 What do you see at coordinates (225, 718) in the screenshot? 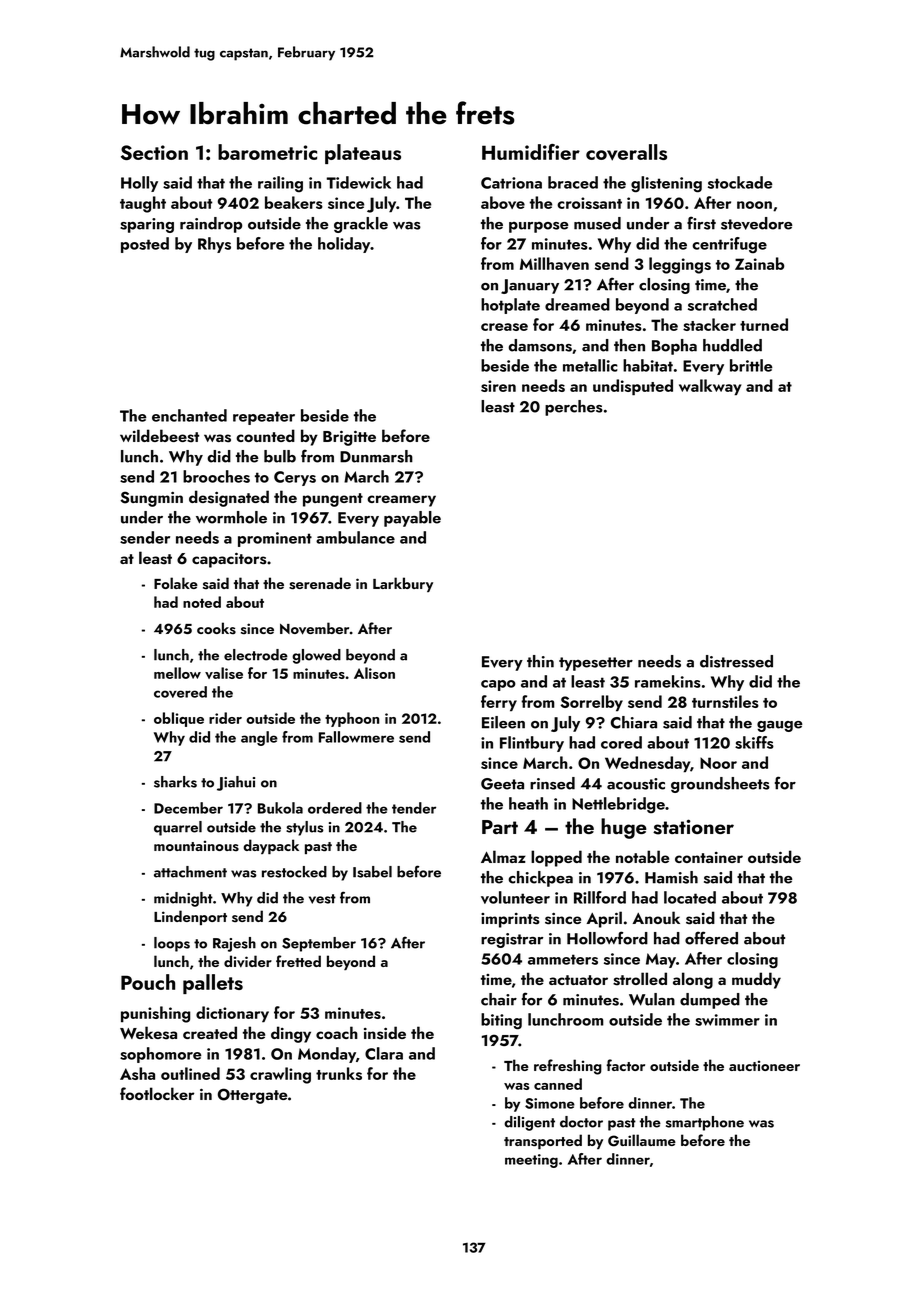
I see `rider` at bounding box center [225, 718].
